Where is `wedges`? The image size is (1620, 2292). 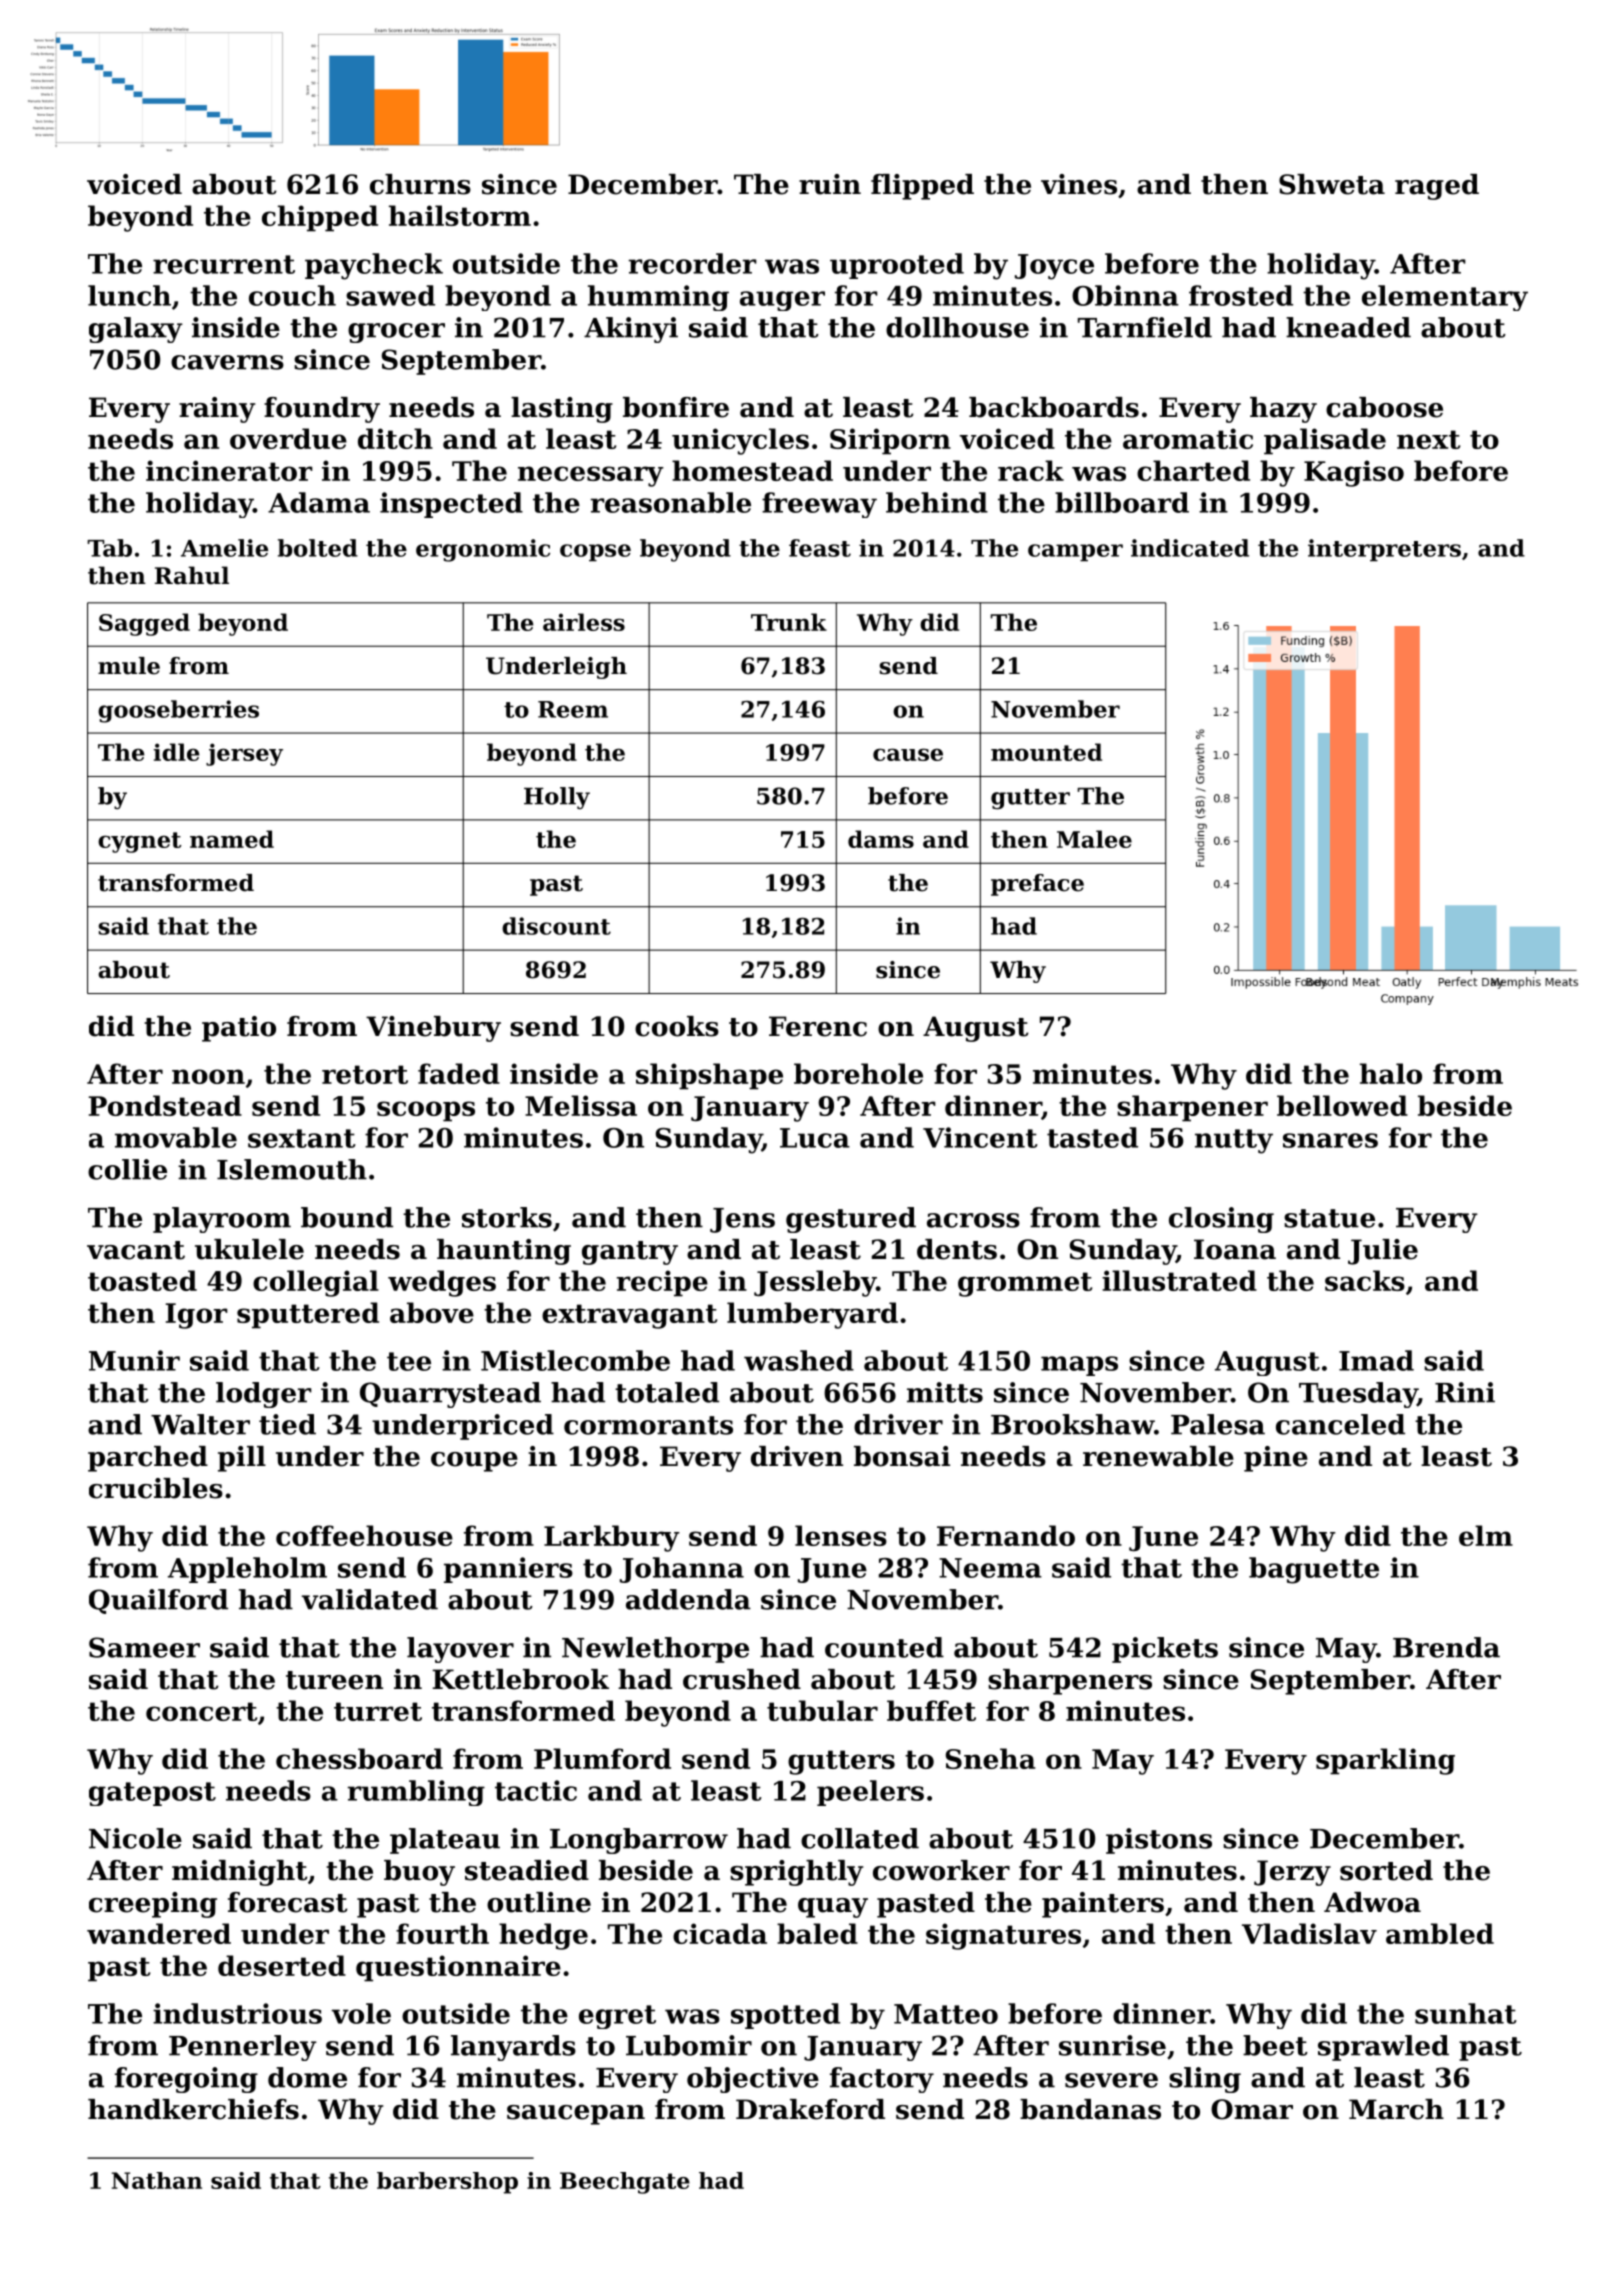
wedges is located at coordinates (442, 1283).
